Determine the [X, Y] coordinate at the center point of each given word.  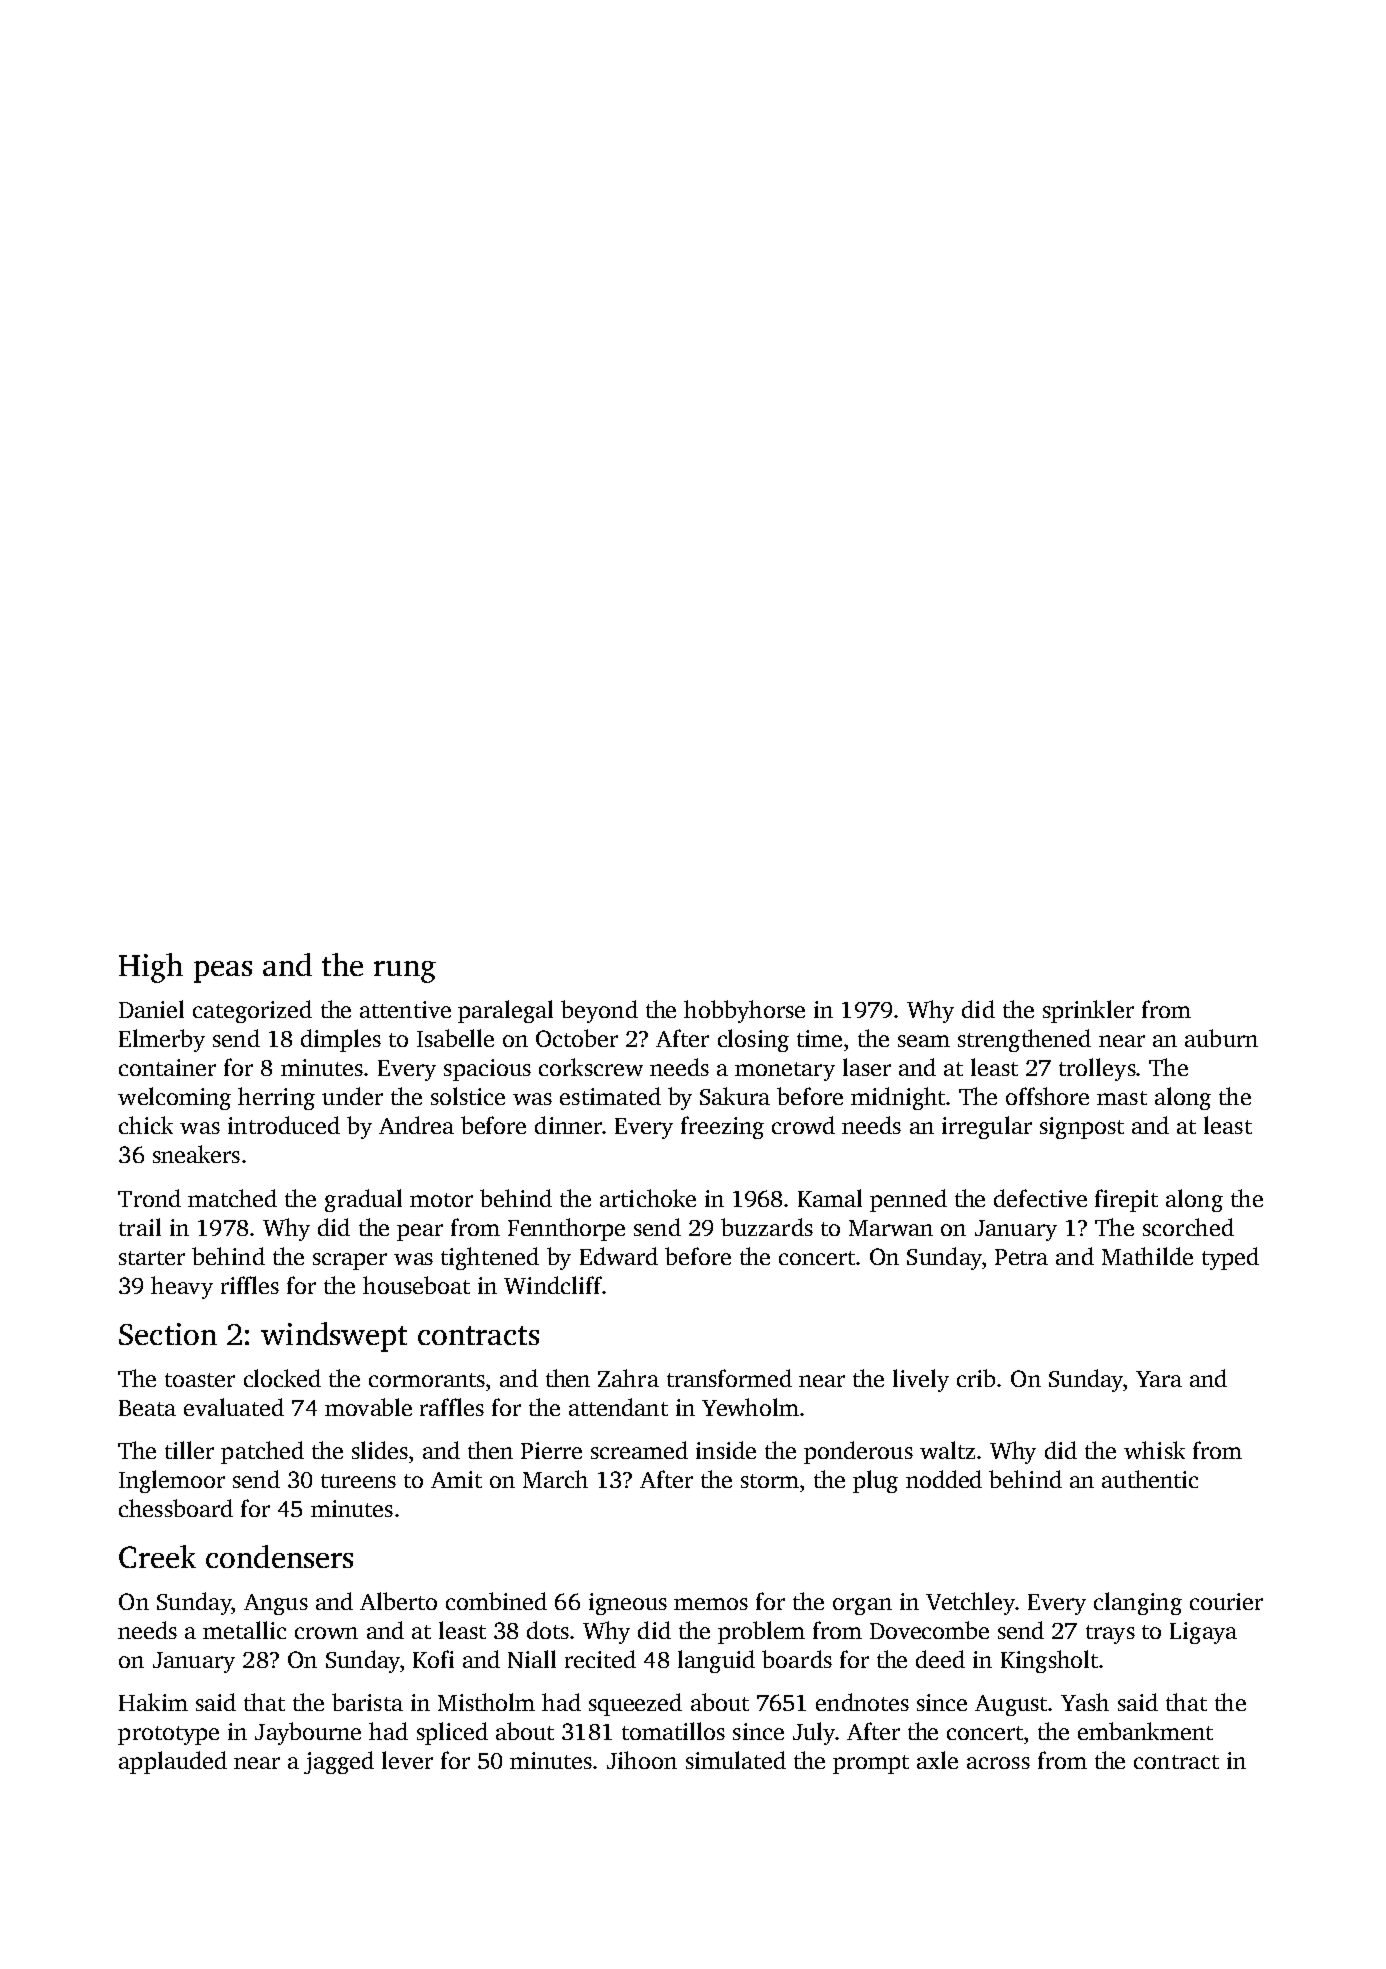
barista [367, 1702]
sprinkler [1088, 1011]
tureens [358, 1481]
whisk [1154, 1450]
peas [223, 972]
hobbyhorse [744, 1011]
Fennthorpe [566, 1229]
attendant [618, 1407]
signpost [1082, 1128]
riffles [250, 1285]
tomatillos [673, 1731]
